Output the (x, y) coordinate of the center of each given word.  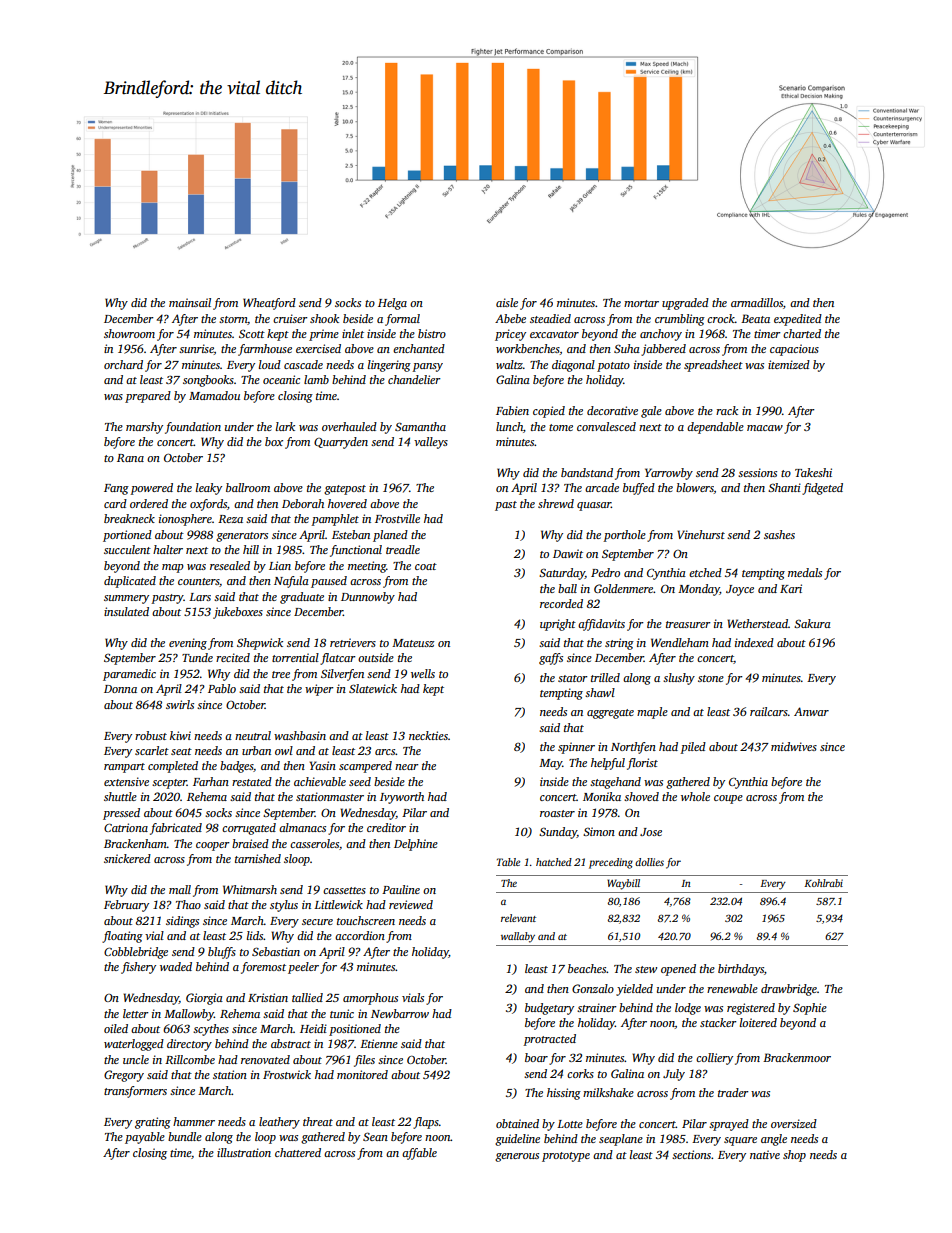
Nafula (291, 582)
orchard (123, 364)
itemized (789, 364)
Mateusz (413, 643)
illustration (244, 1152)
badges (237, 767)
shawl (600, 692)
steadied (550, 318)
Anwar (811, 711)
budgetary (549, 1009)
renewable (732, 988)
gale (651, 412)
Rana (130, 458)
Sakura (812, 623)
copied (549, 412)
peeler (303, 968)
